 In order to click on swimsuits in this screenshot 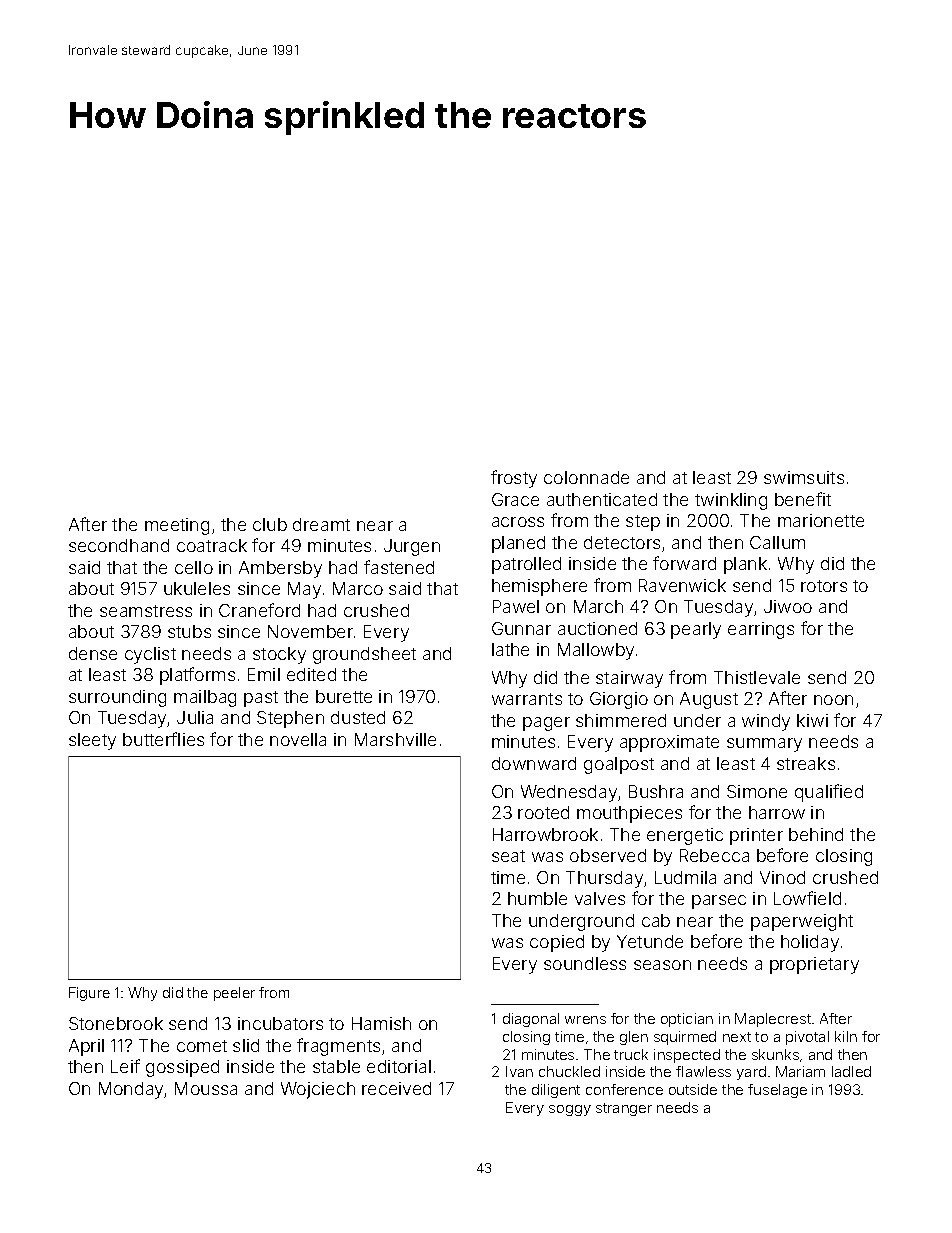, I will do `click(804, 477)`.
